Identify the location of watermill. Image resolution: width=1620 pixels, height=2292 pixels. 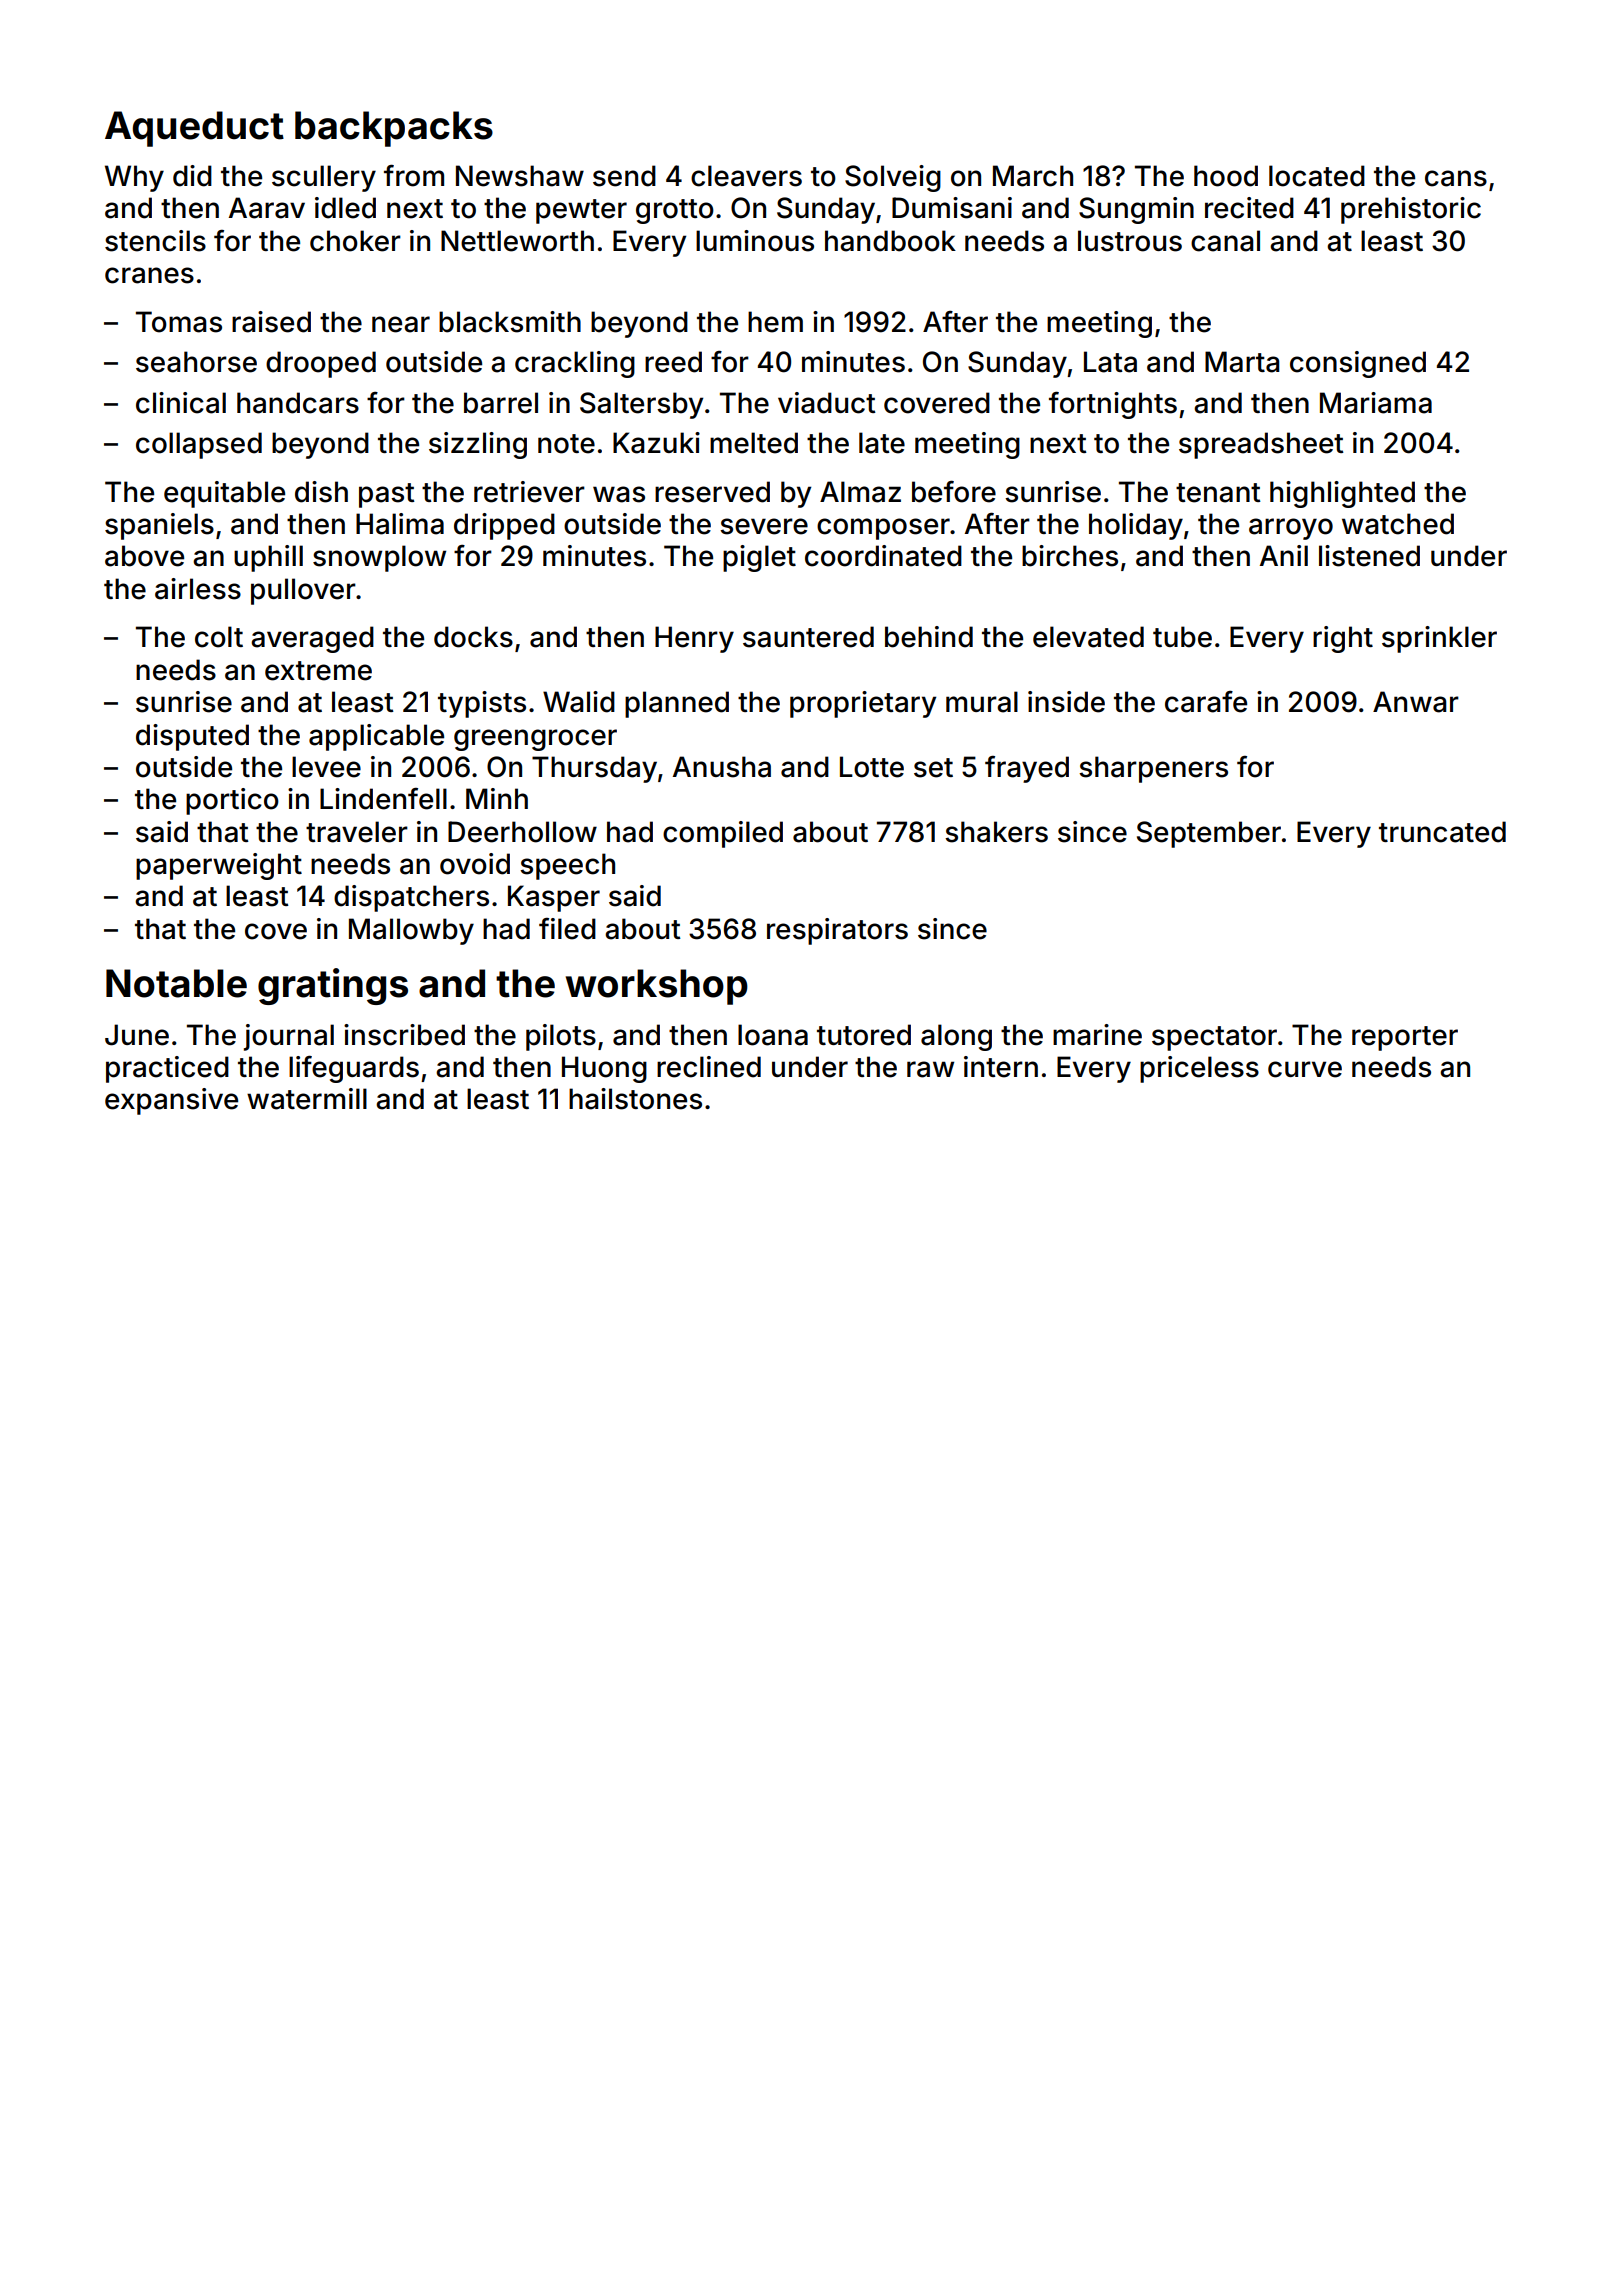
(307, 1099).
